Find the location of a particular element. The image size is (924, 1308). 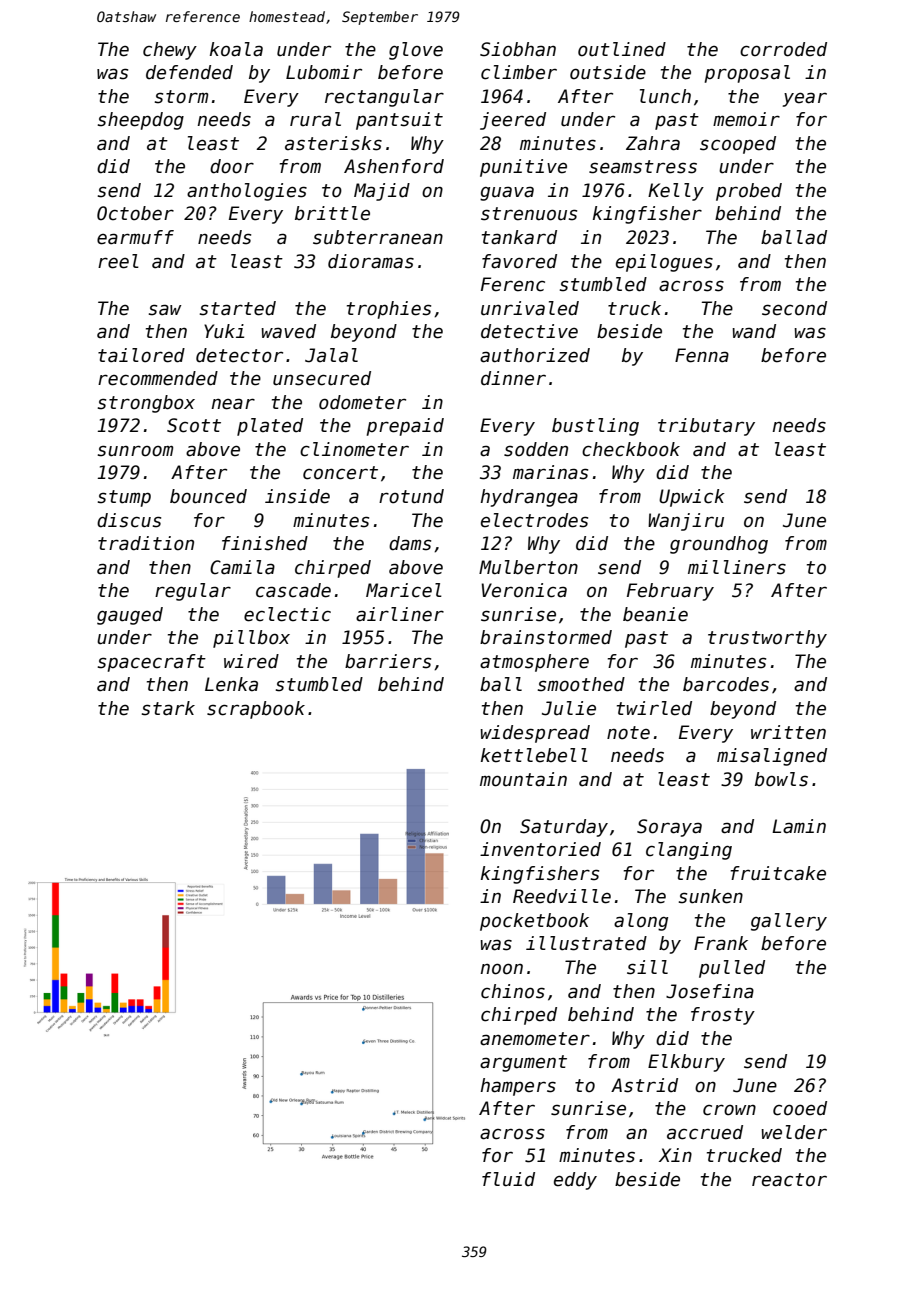

noon is located at coordinates (501, 969).
